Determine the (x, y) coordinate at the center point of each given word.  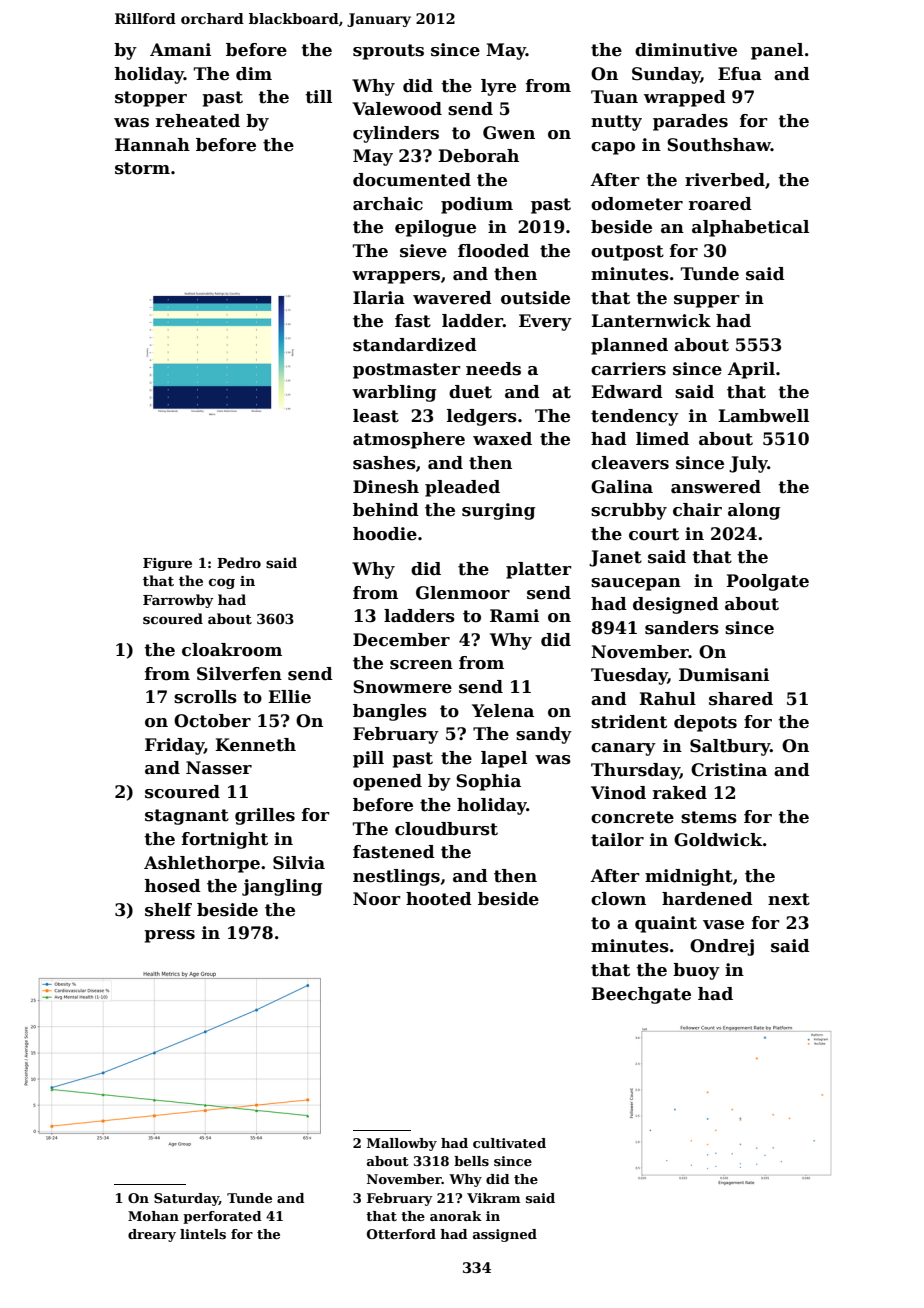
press (169, 936)
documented (412, 180)
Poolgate (767, 582)
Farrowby (178, 601)
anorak (456, 1216)
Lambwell (763, 416)
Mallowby (402, 1144)
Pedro (239, 562)
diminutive (686, 50)
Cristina (729, 770)
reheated (198, 121)
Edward (627, 392)
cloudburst (446, 829)
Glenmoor (463, 593)
